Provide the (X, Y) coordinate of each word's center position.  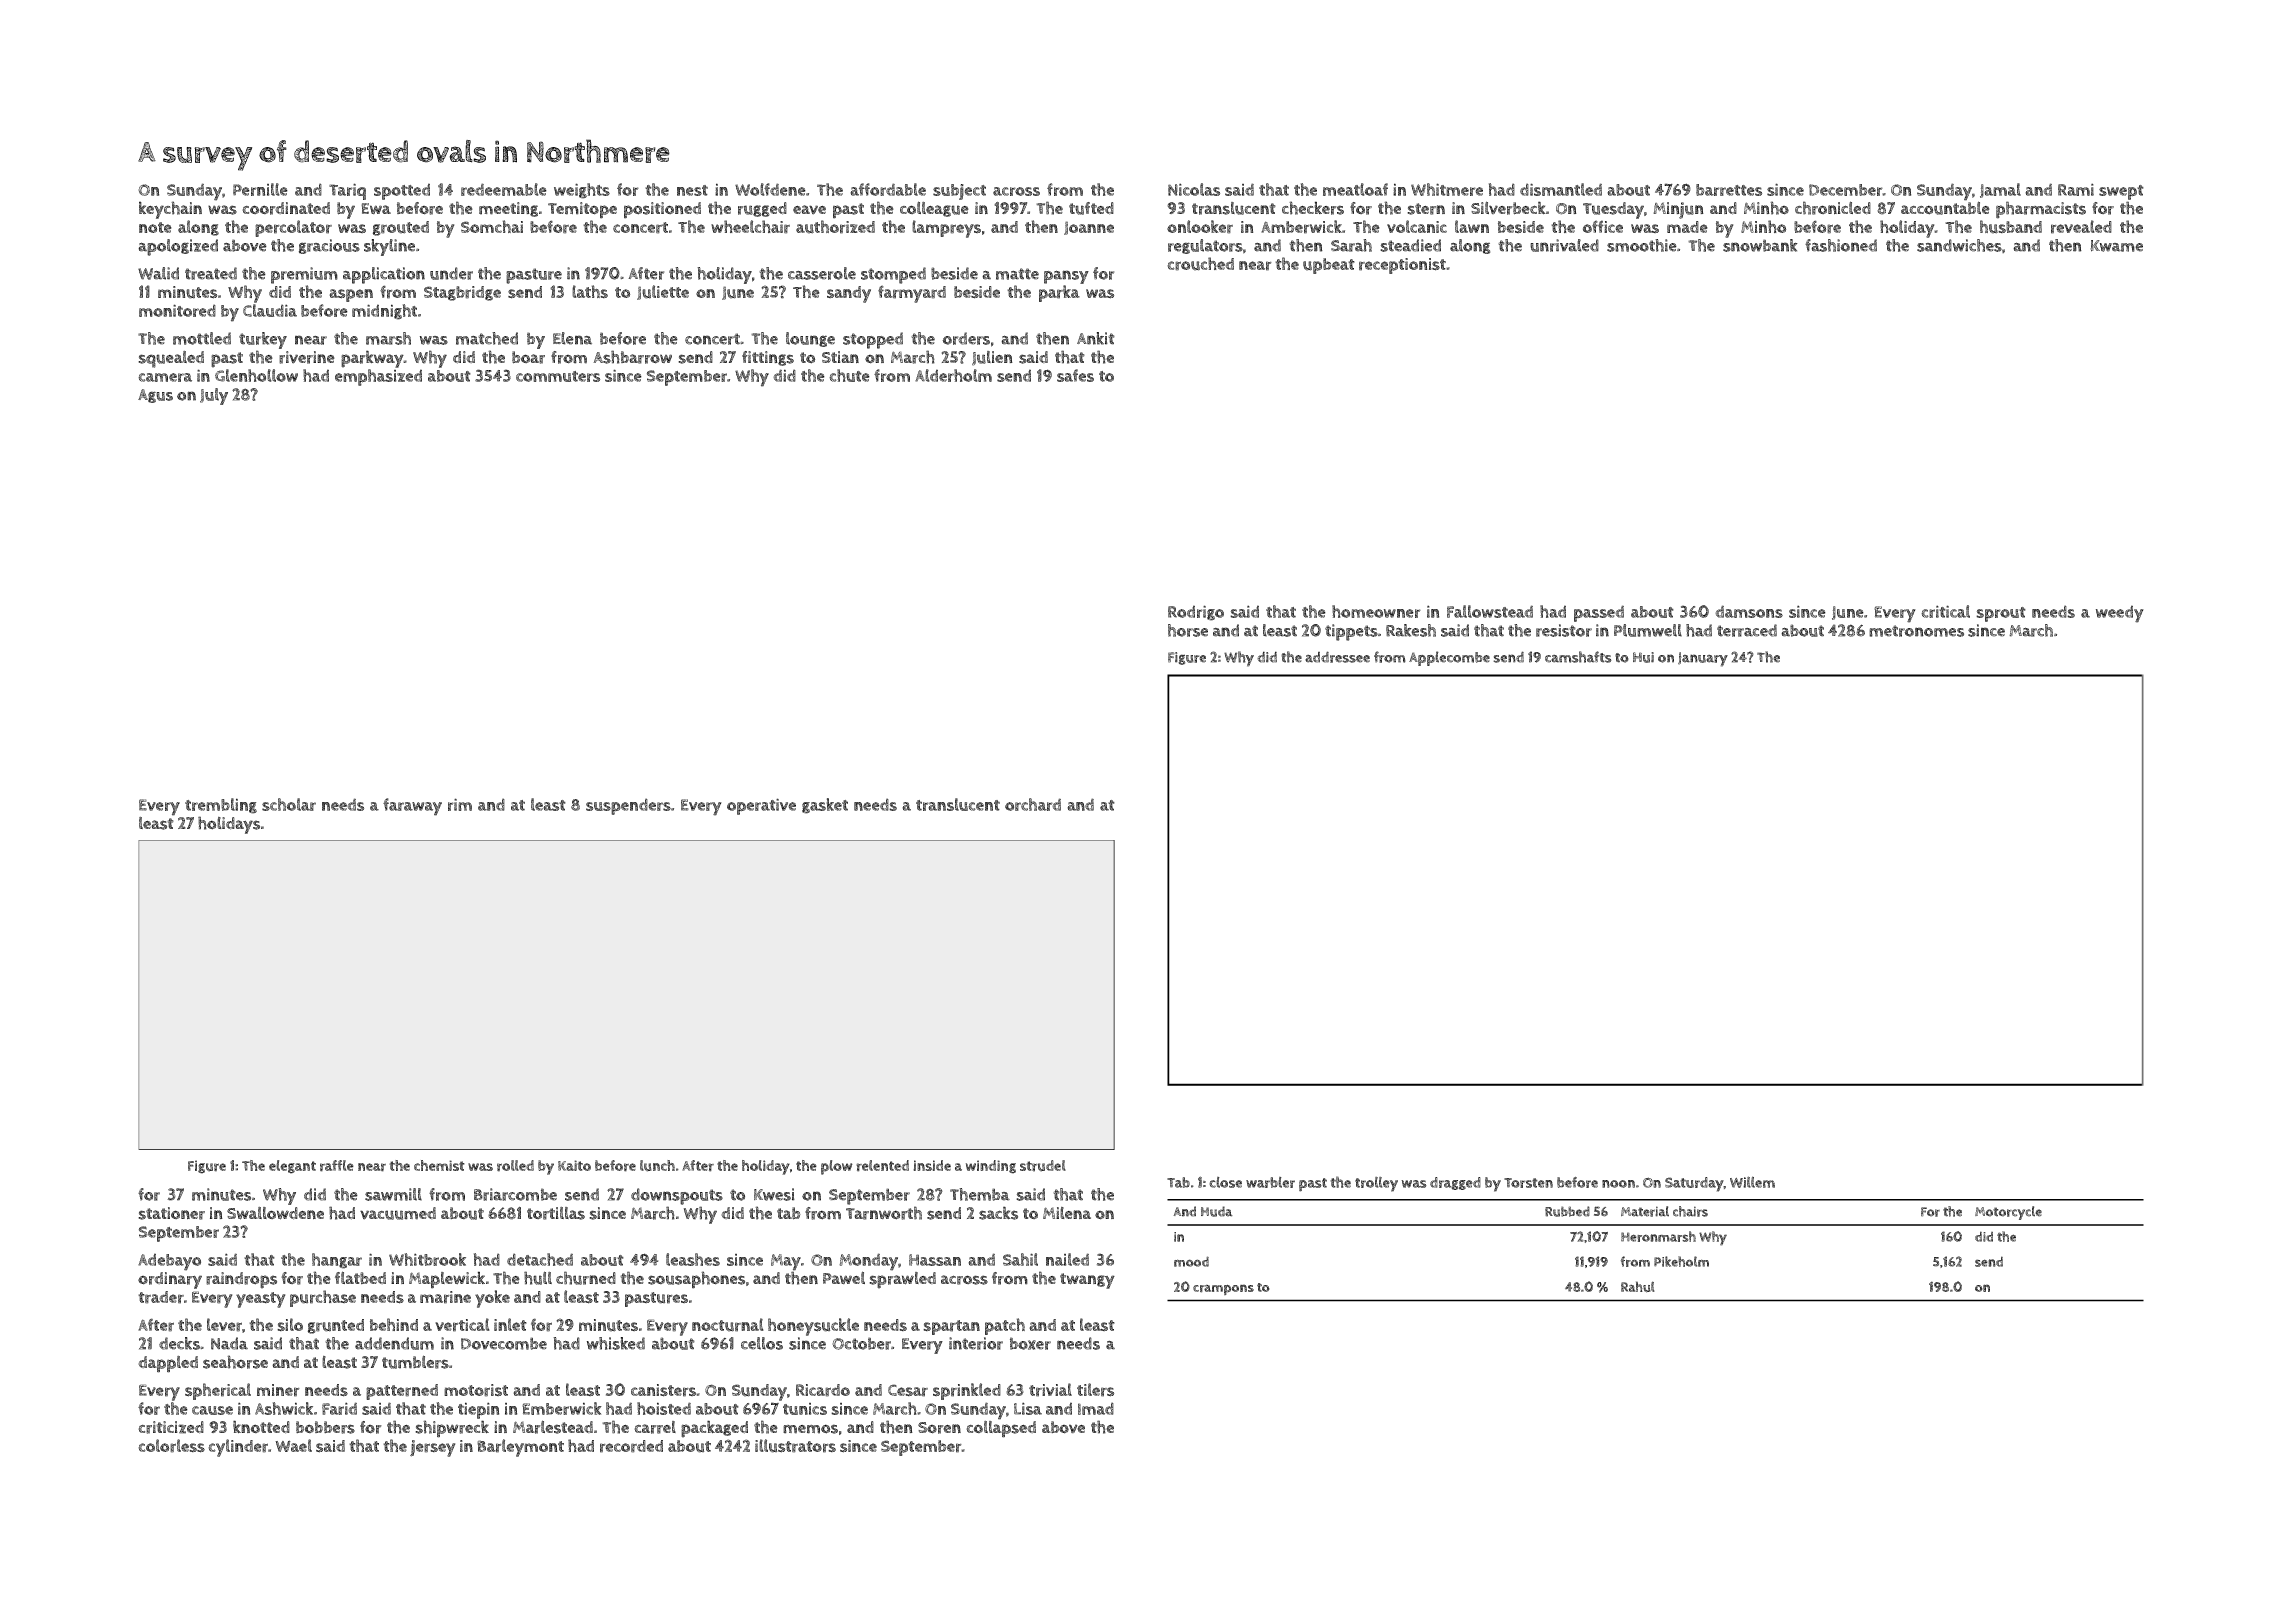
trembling (221, 806)
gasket (825, 806)
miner (278, 1390)
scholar (289, 804)
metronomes (1916, 631)
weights (582, 191)
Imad (1096, 1408)
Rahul (1638, 1287)
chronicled (1833, 208)
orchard (1033, 804)
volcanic (1417, 226)
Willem (1752, 1182)
